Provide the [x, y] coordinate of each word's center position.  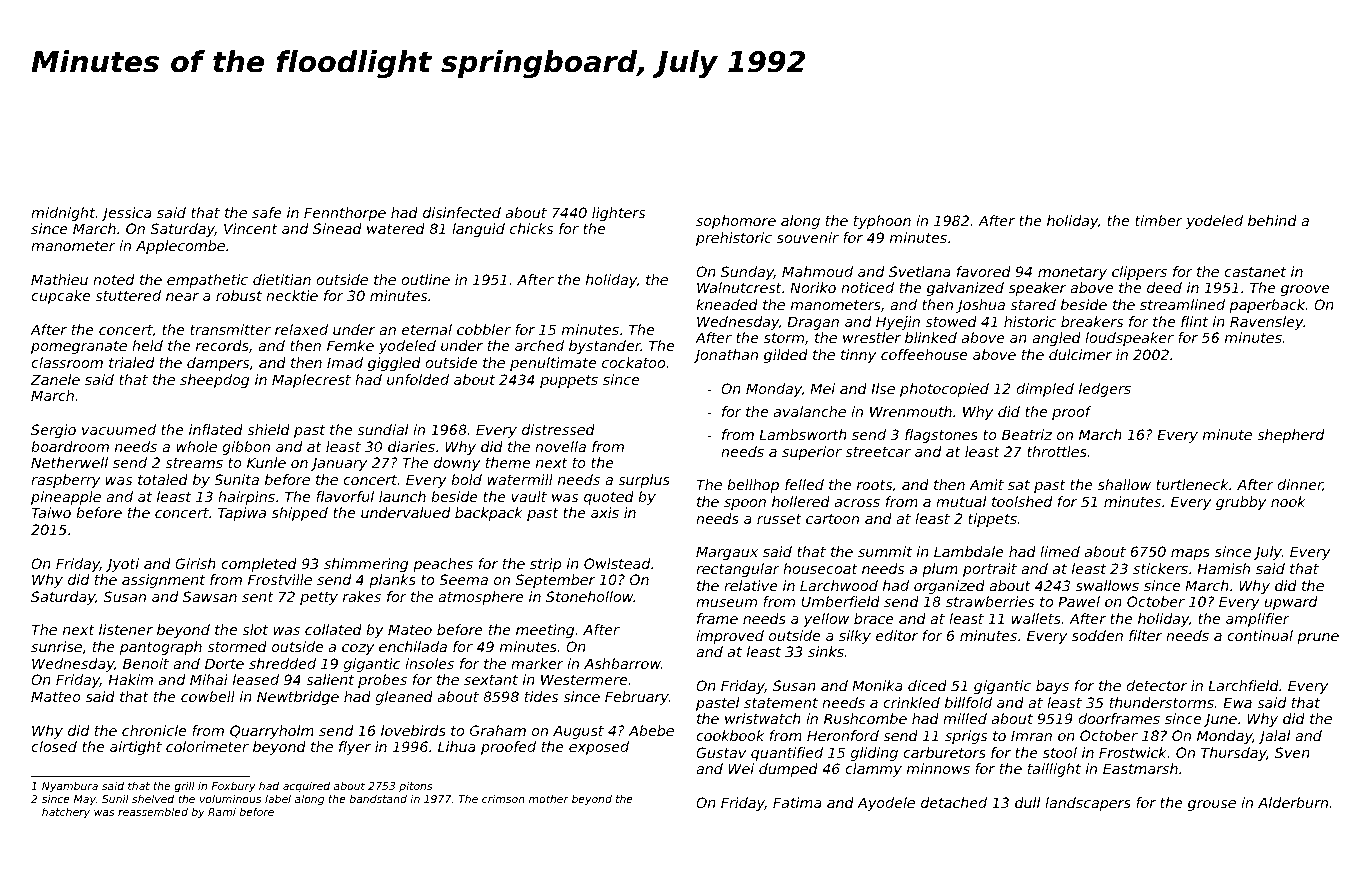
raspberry [65, 481]
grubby [1241, 503]
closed [54, 746]
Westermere [584, 679]
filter [1145, 635]
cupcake [60, 297]
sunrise [56, 646]
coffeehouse [924, 354]
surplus [644, 481]
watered [396, 228]
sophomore [736, 222]
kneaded [727, 304]
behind [1272, 220]
